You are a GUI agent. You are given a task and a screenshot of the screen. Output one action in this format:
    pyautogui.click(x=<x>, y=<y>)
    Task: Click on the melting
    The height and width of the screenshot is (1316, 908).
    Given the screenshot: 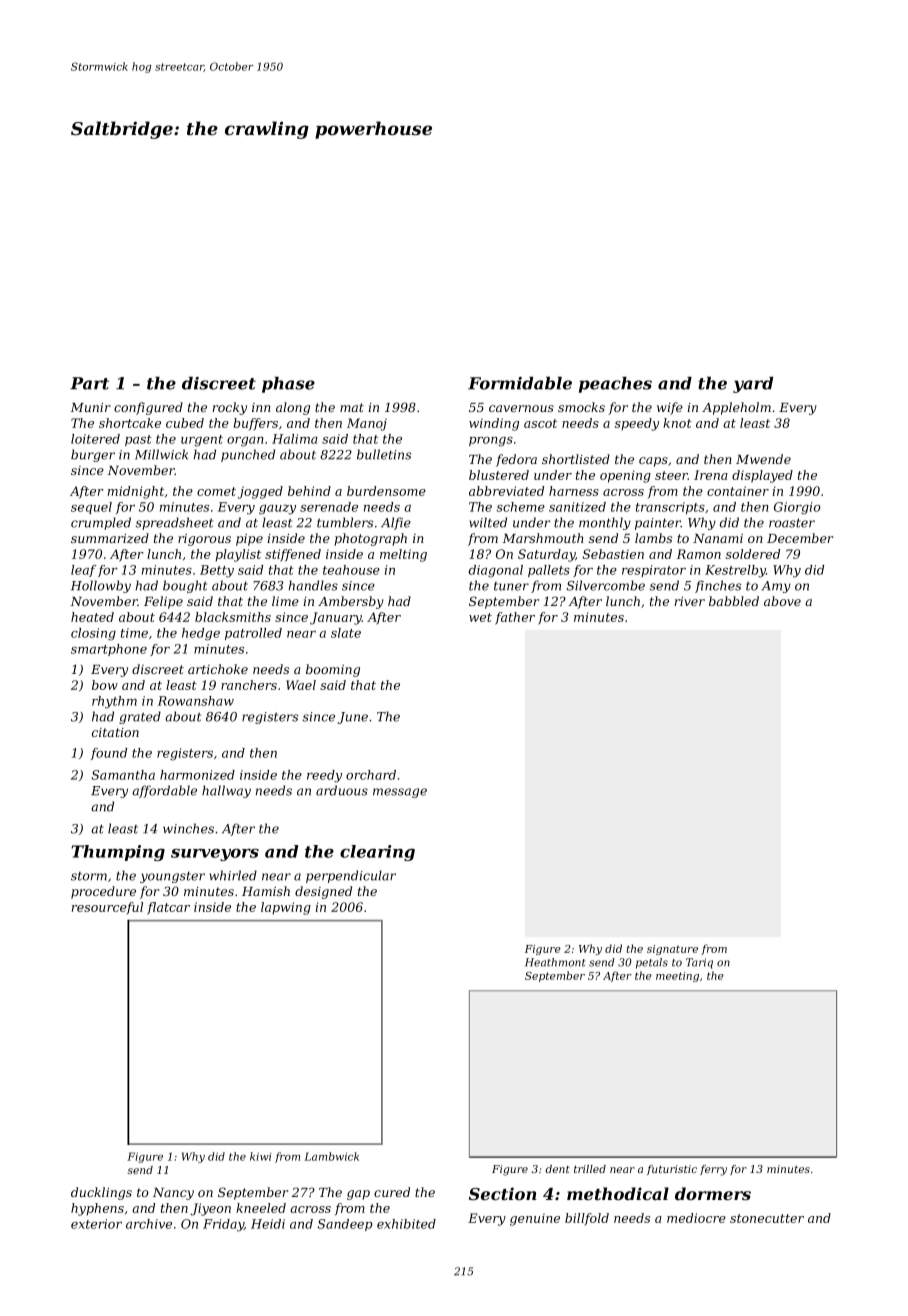 What is the action you would take?
    pyautogui.click(x=403, y=555)
